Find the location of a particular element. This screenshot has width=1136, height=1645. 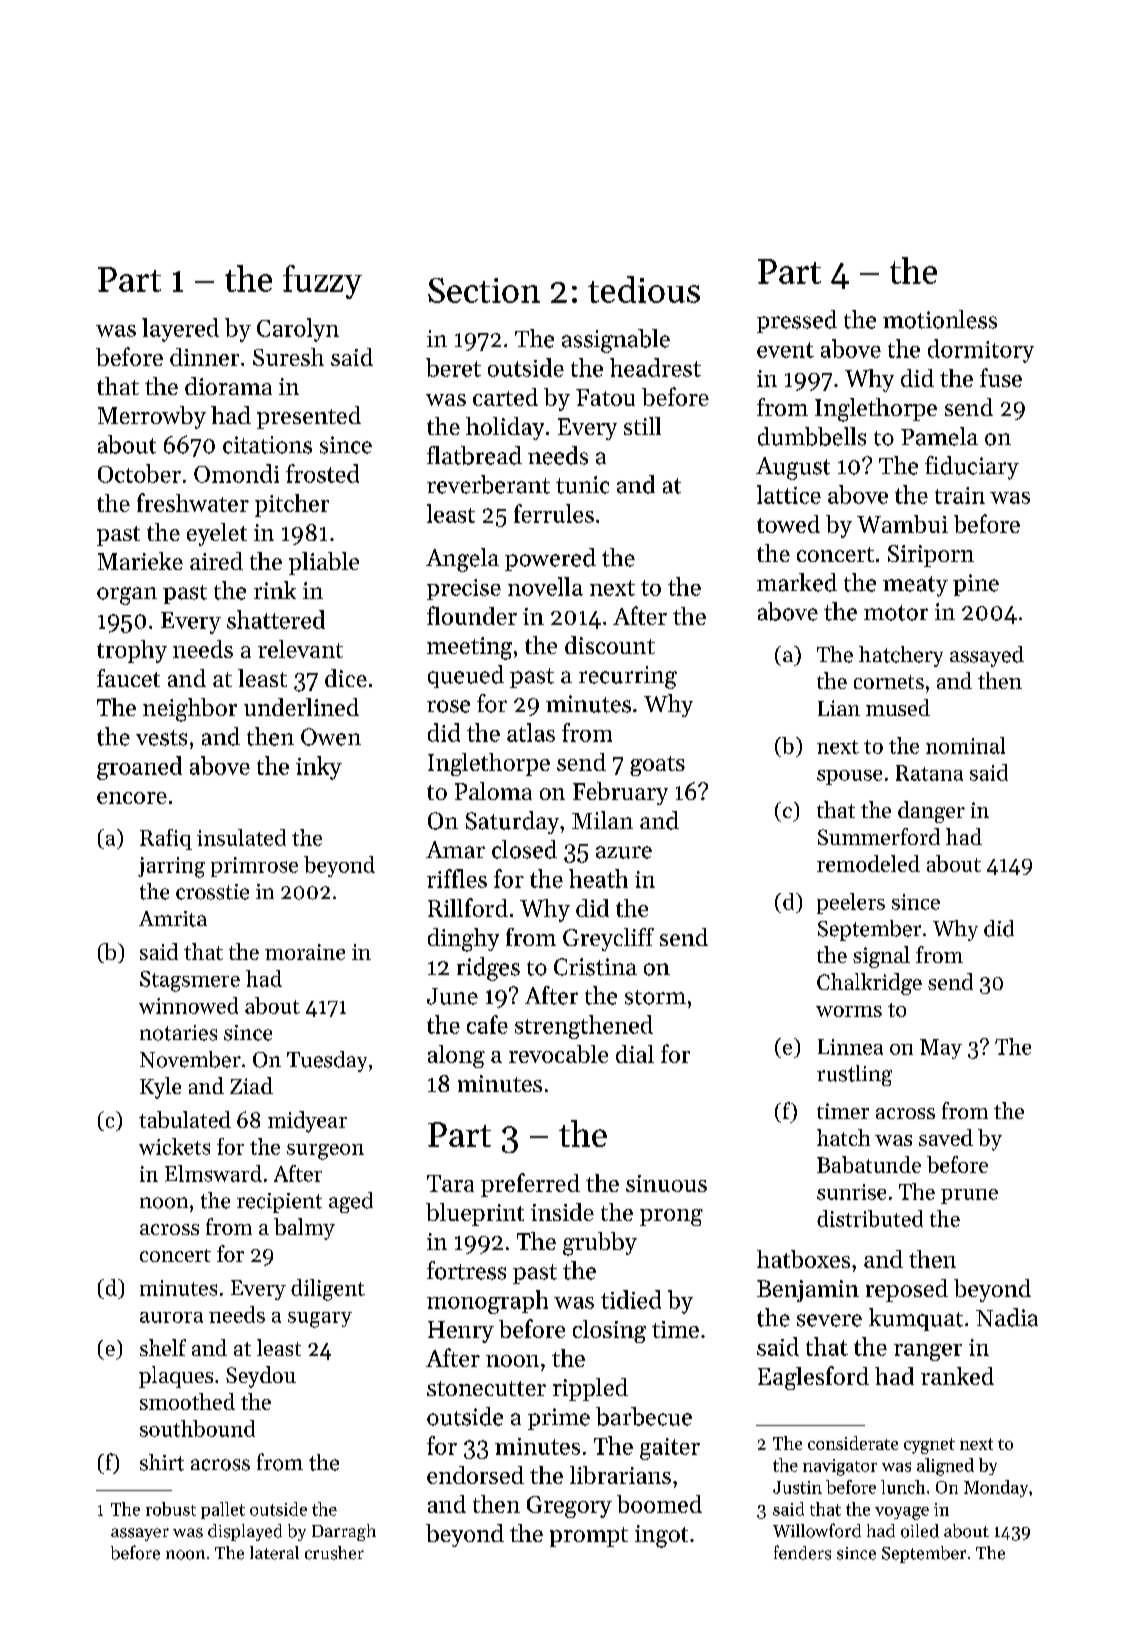

Section is located at coordinates (484, 290).
